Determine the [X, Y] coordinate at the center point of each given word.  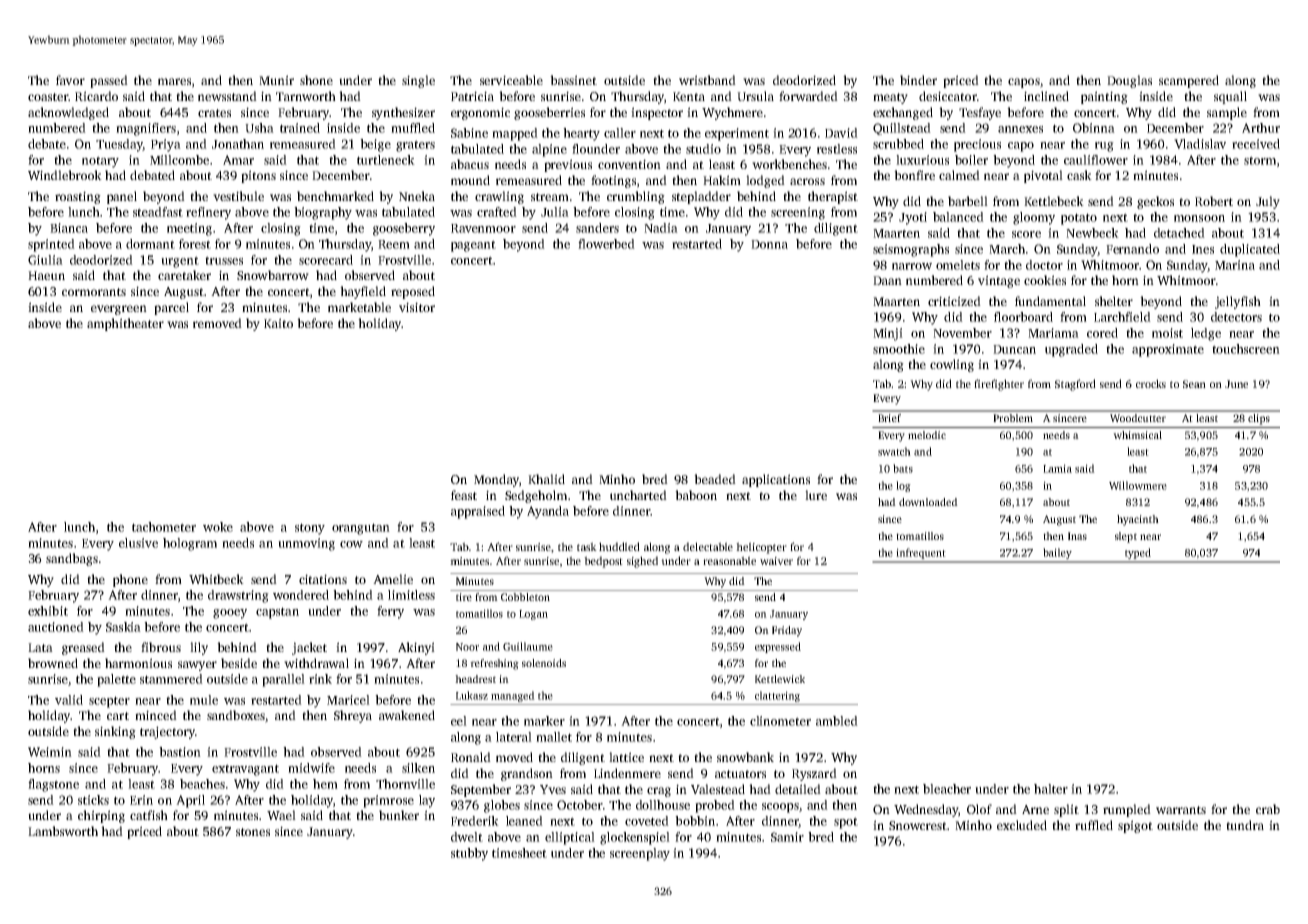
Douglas [1129, 81]
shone [316, 80]
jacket [309, 648]
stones [253, 832]
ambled [837, 721]
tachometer [164, 527]
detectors [1236, 317]
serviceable [511, 80]
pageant [473, 246]
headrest [475, 679]
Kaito [278, 323]
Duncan [1014, 349]
